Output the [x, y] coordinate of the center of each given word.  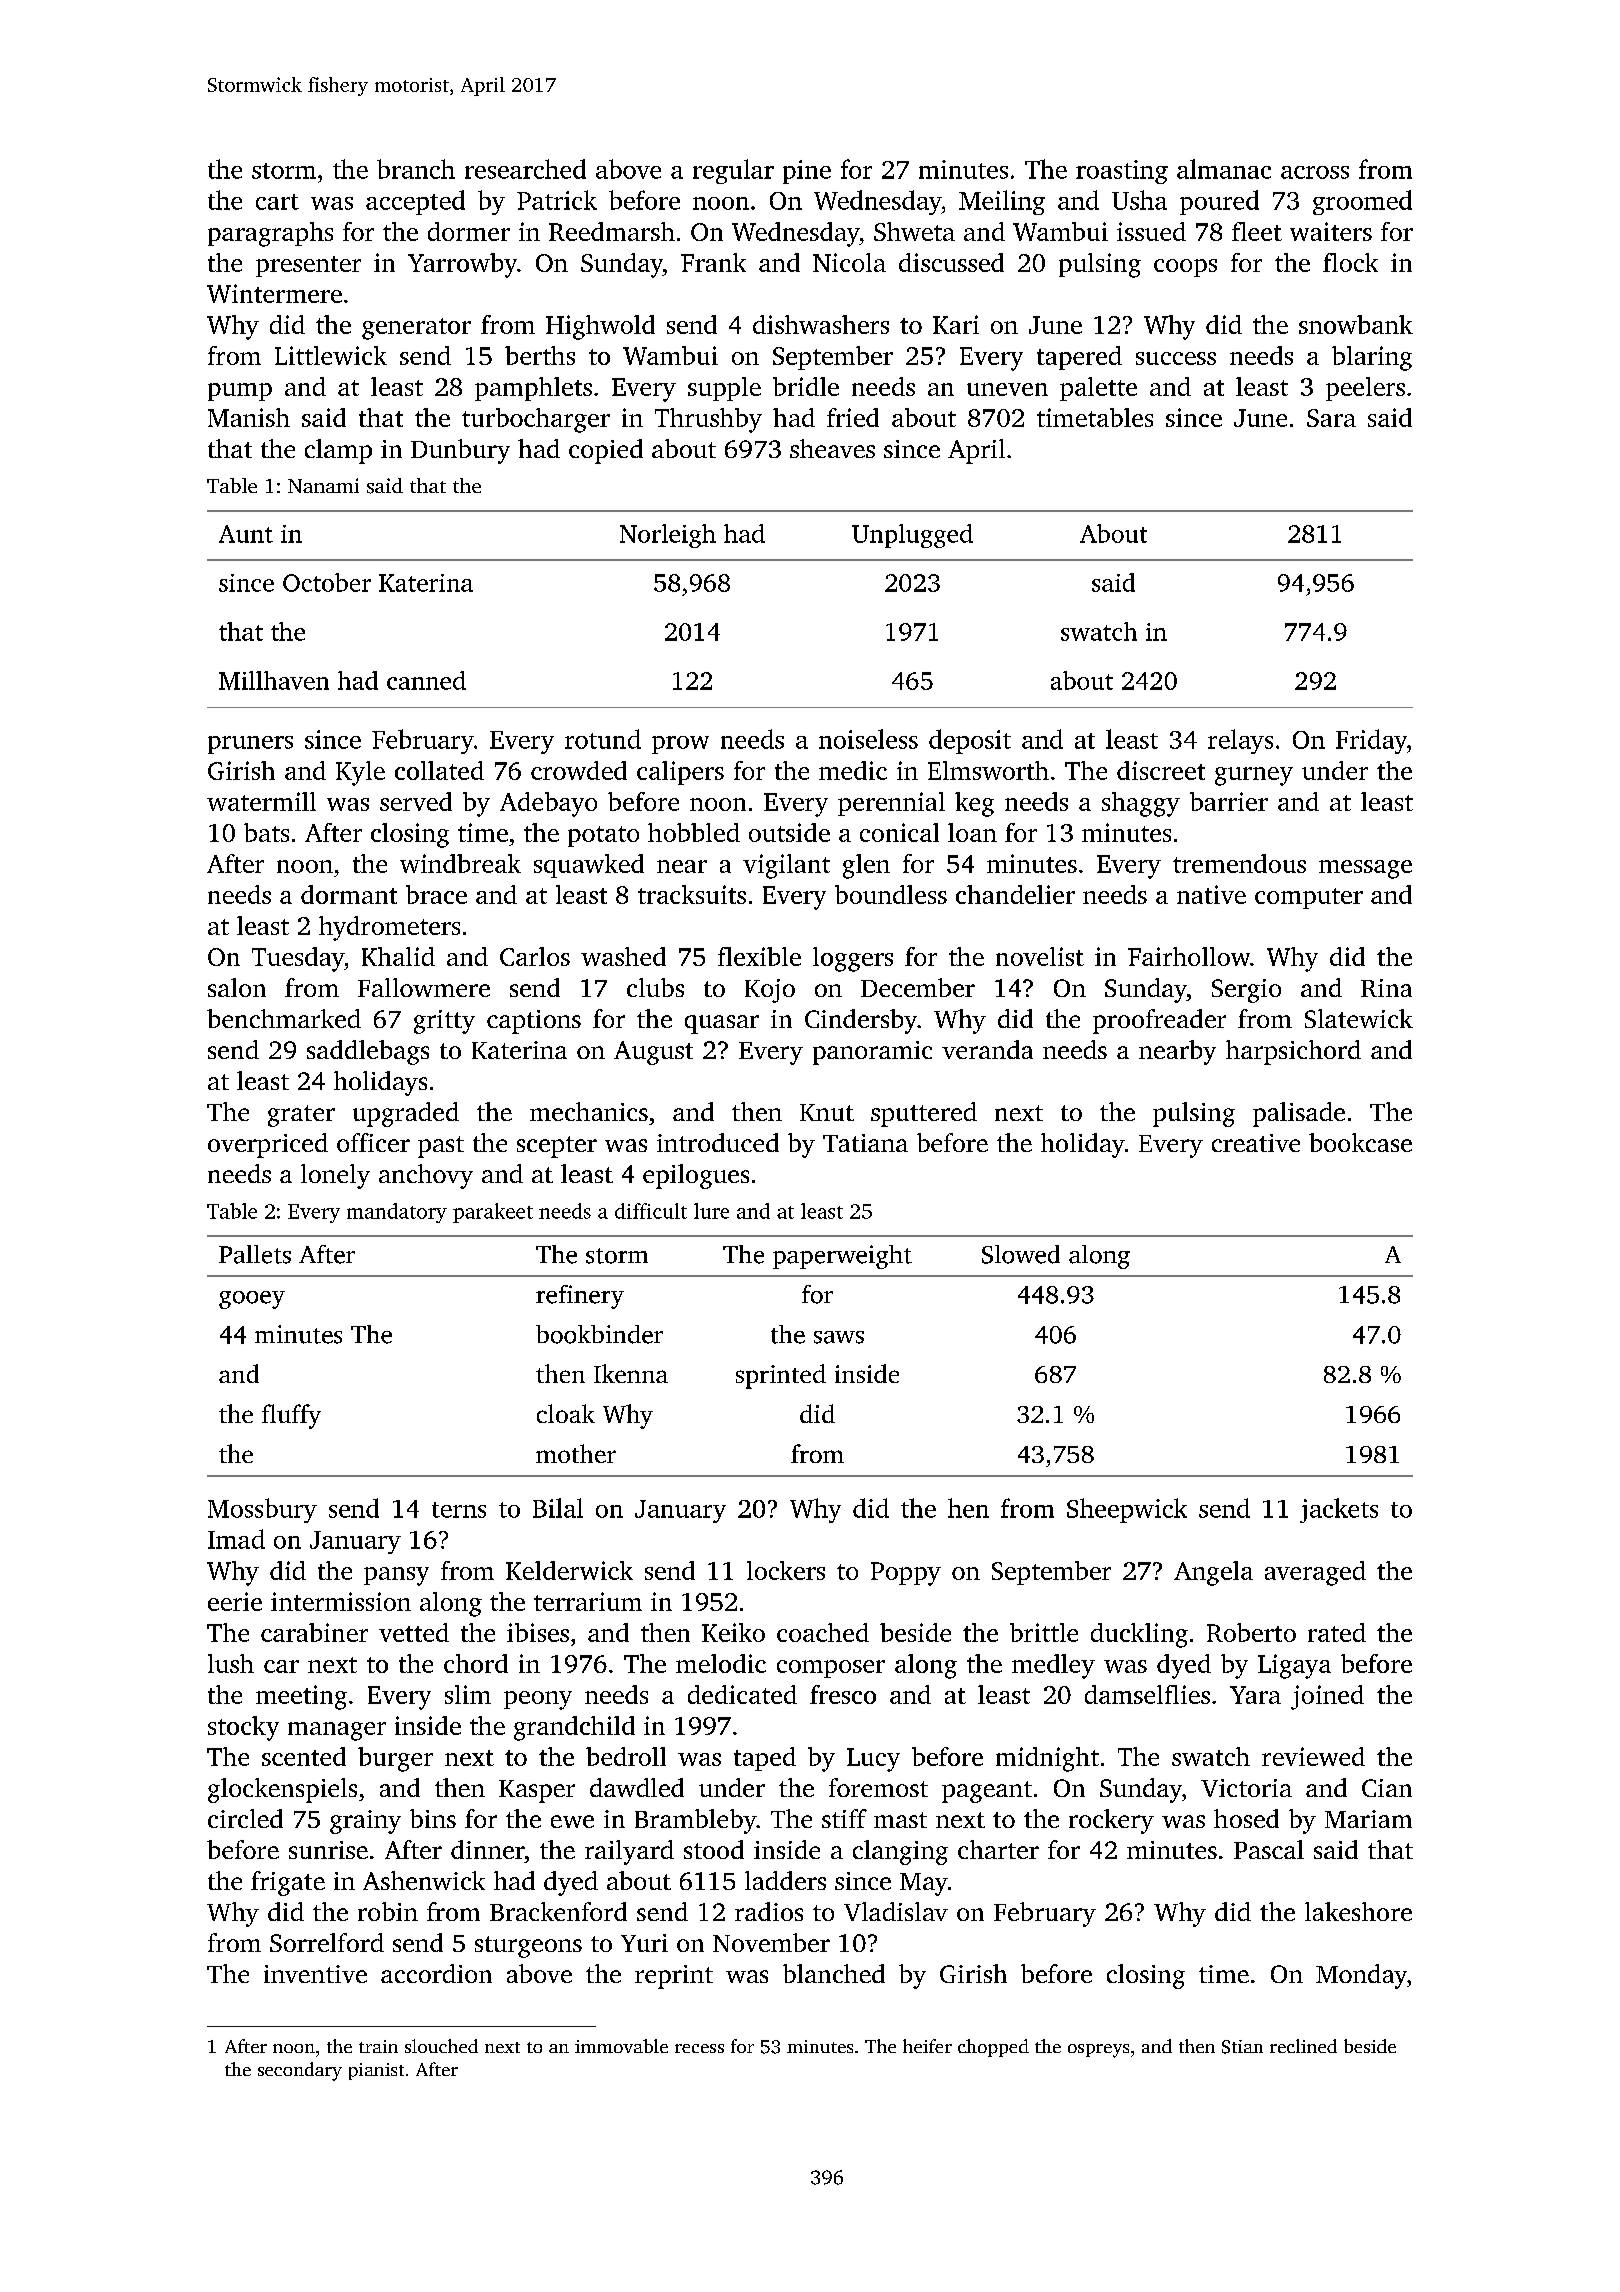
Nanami [323, 485]
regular [733, 171]
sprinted [781, 1376]
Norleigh [668, 536]
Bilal [558, 1508]
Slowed [1021, 1254]
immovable [621, 2046]
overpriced [268, 1145]
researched [525, 169]
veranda [987, 1049]
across [1315, 172]
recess [699, 2048]
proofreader [1159, 1021]
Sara [1331, 418]
